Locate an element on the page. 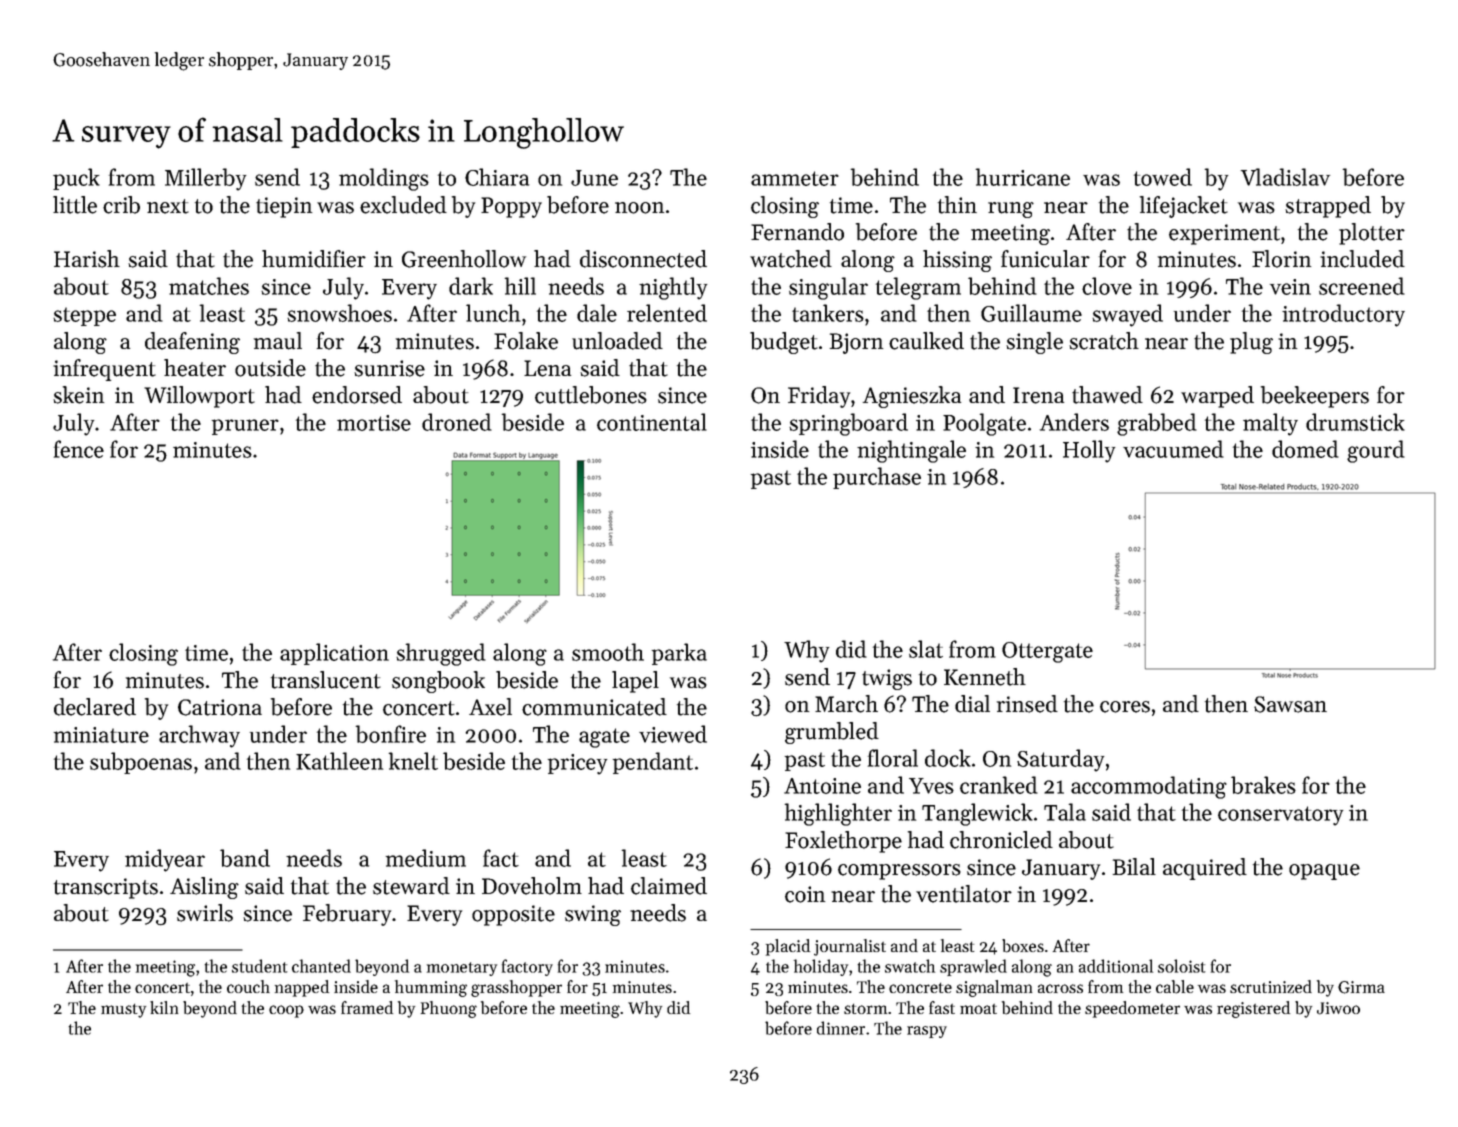 This image has height=1127, width=1458. singular is located at coordinates (828, 288).
